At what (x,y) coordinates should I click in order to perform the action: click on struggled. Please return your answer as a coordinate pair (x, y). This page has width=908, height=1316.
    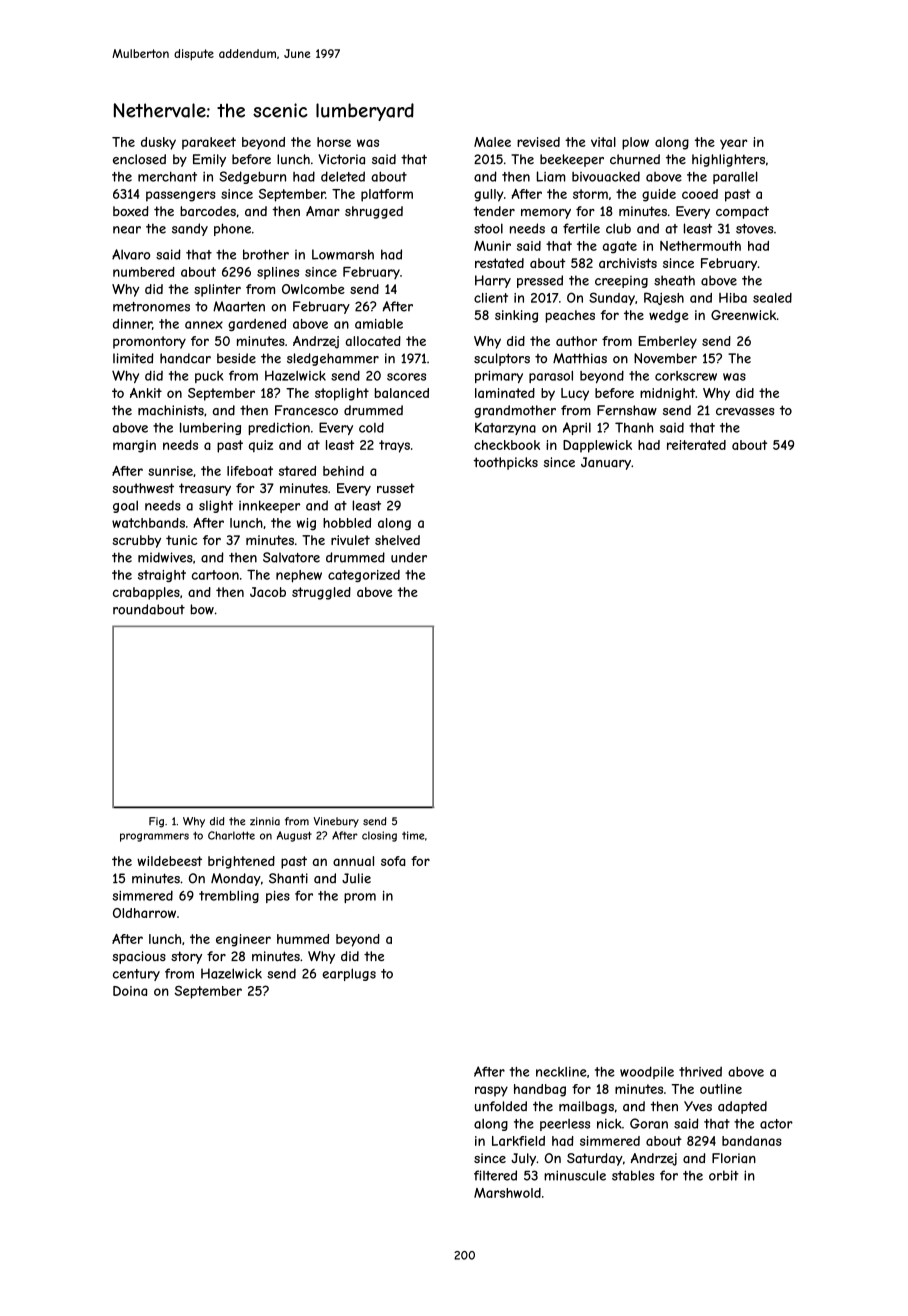
    Looking at the image, I should click on (321, 593).
